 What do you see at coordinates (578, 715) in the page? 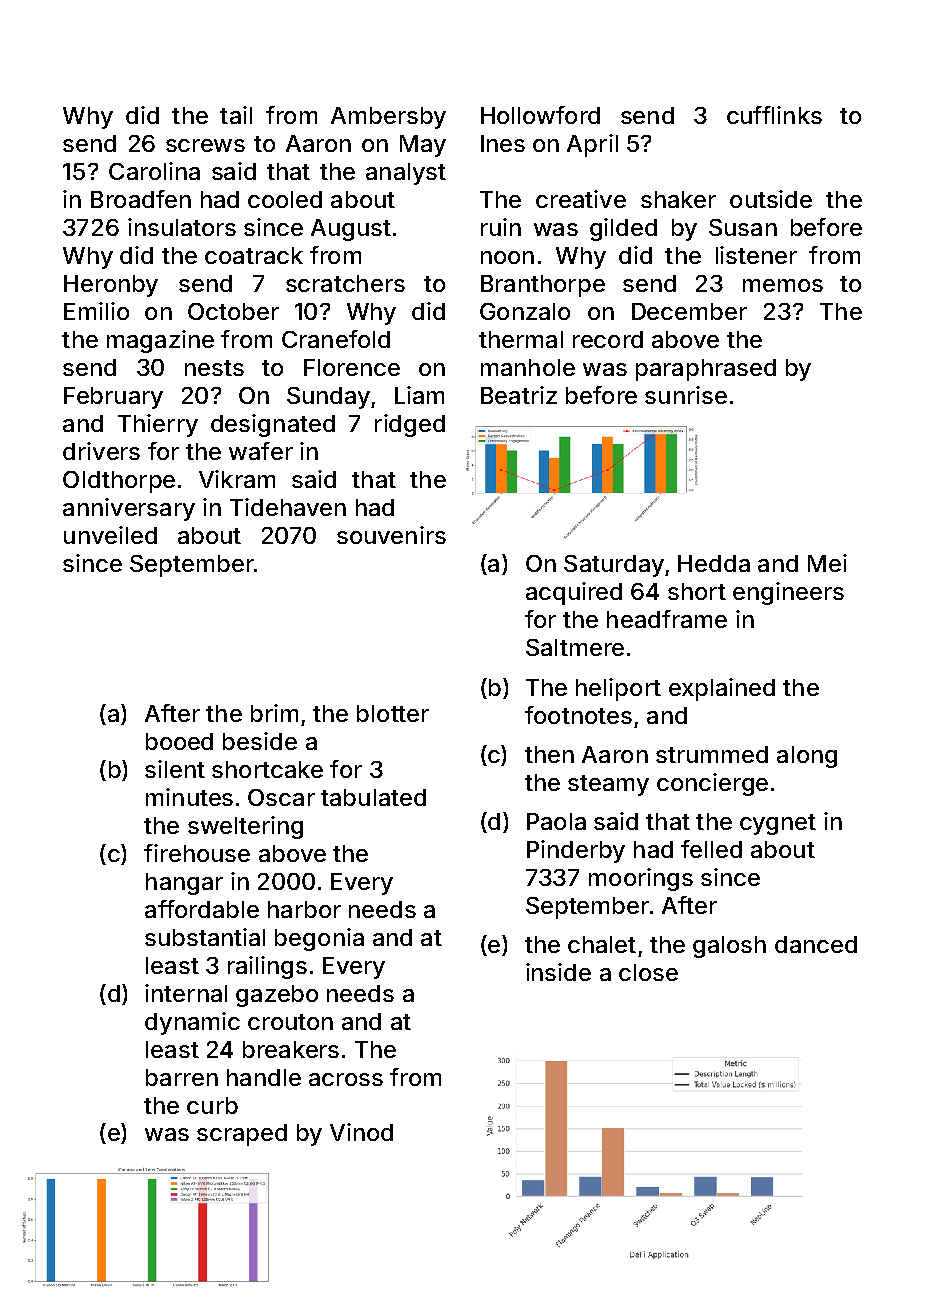
I see `footnotes` at bounding box center [578, 715].
